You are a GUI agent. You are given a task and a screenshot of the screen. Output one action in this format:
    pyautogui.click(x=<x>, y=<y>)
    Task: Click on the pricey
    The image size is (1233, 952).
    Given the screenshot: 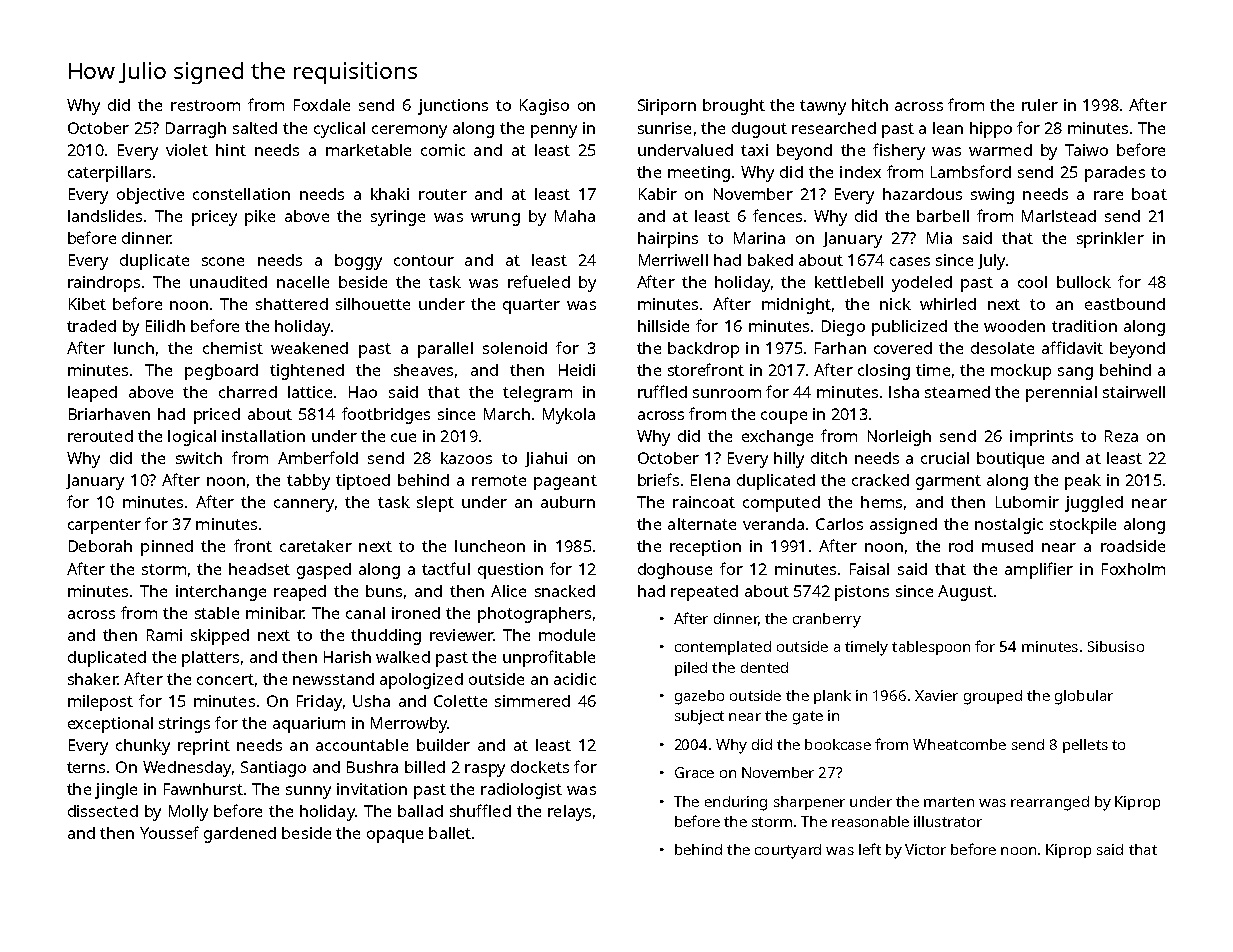 What is the action you would take?
    pyautogui.click(x=214, y=218)
